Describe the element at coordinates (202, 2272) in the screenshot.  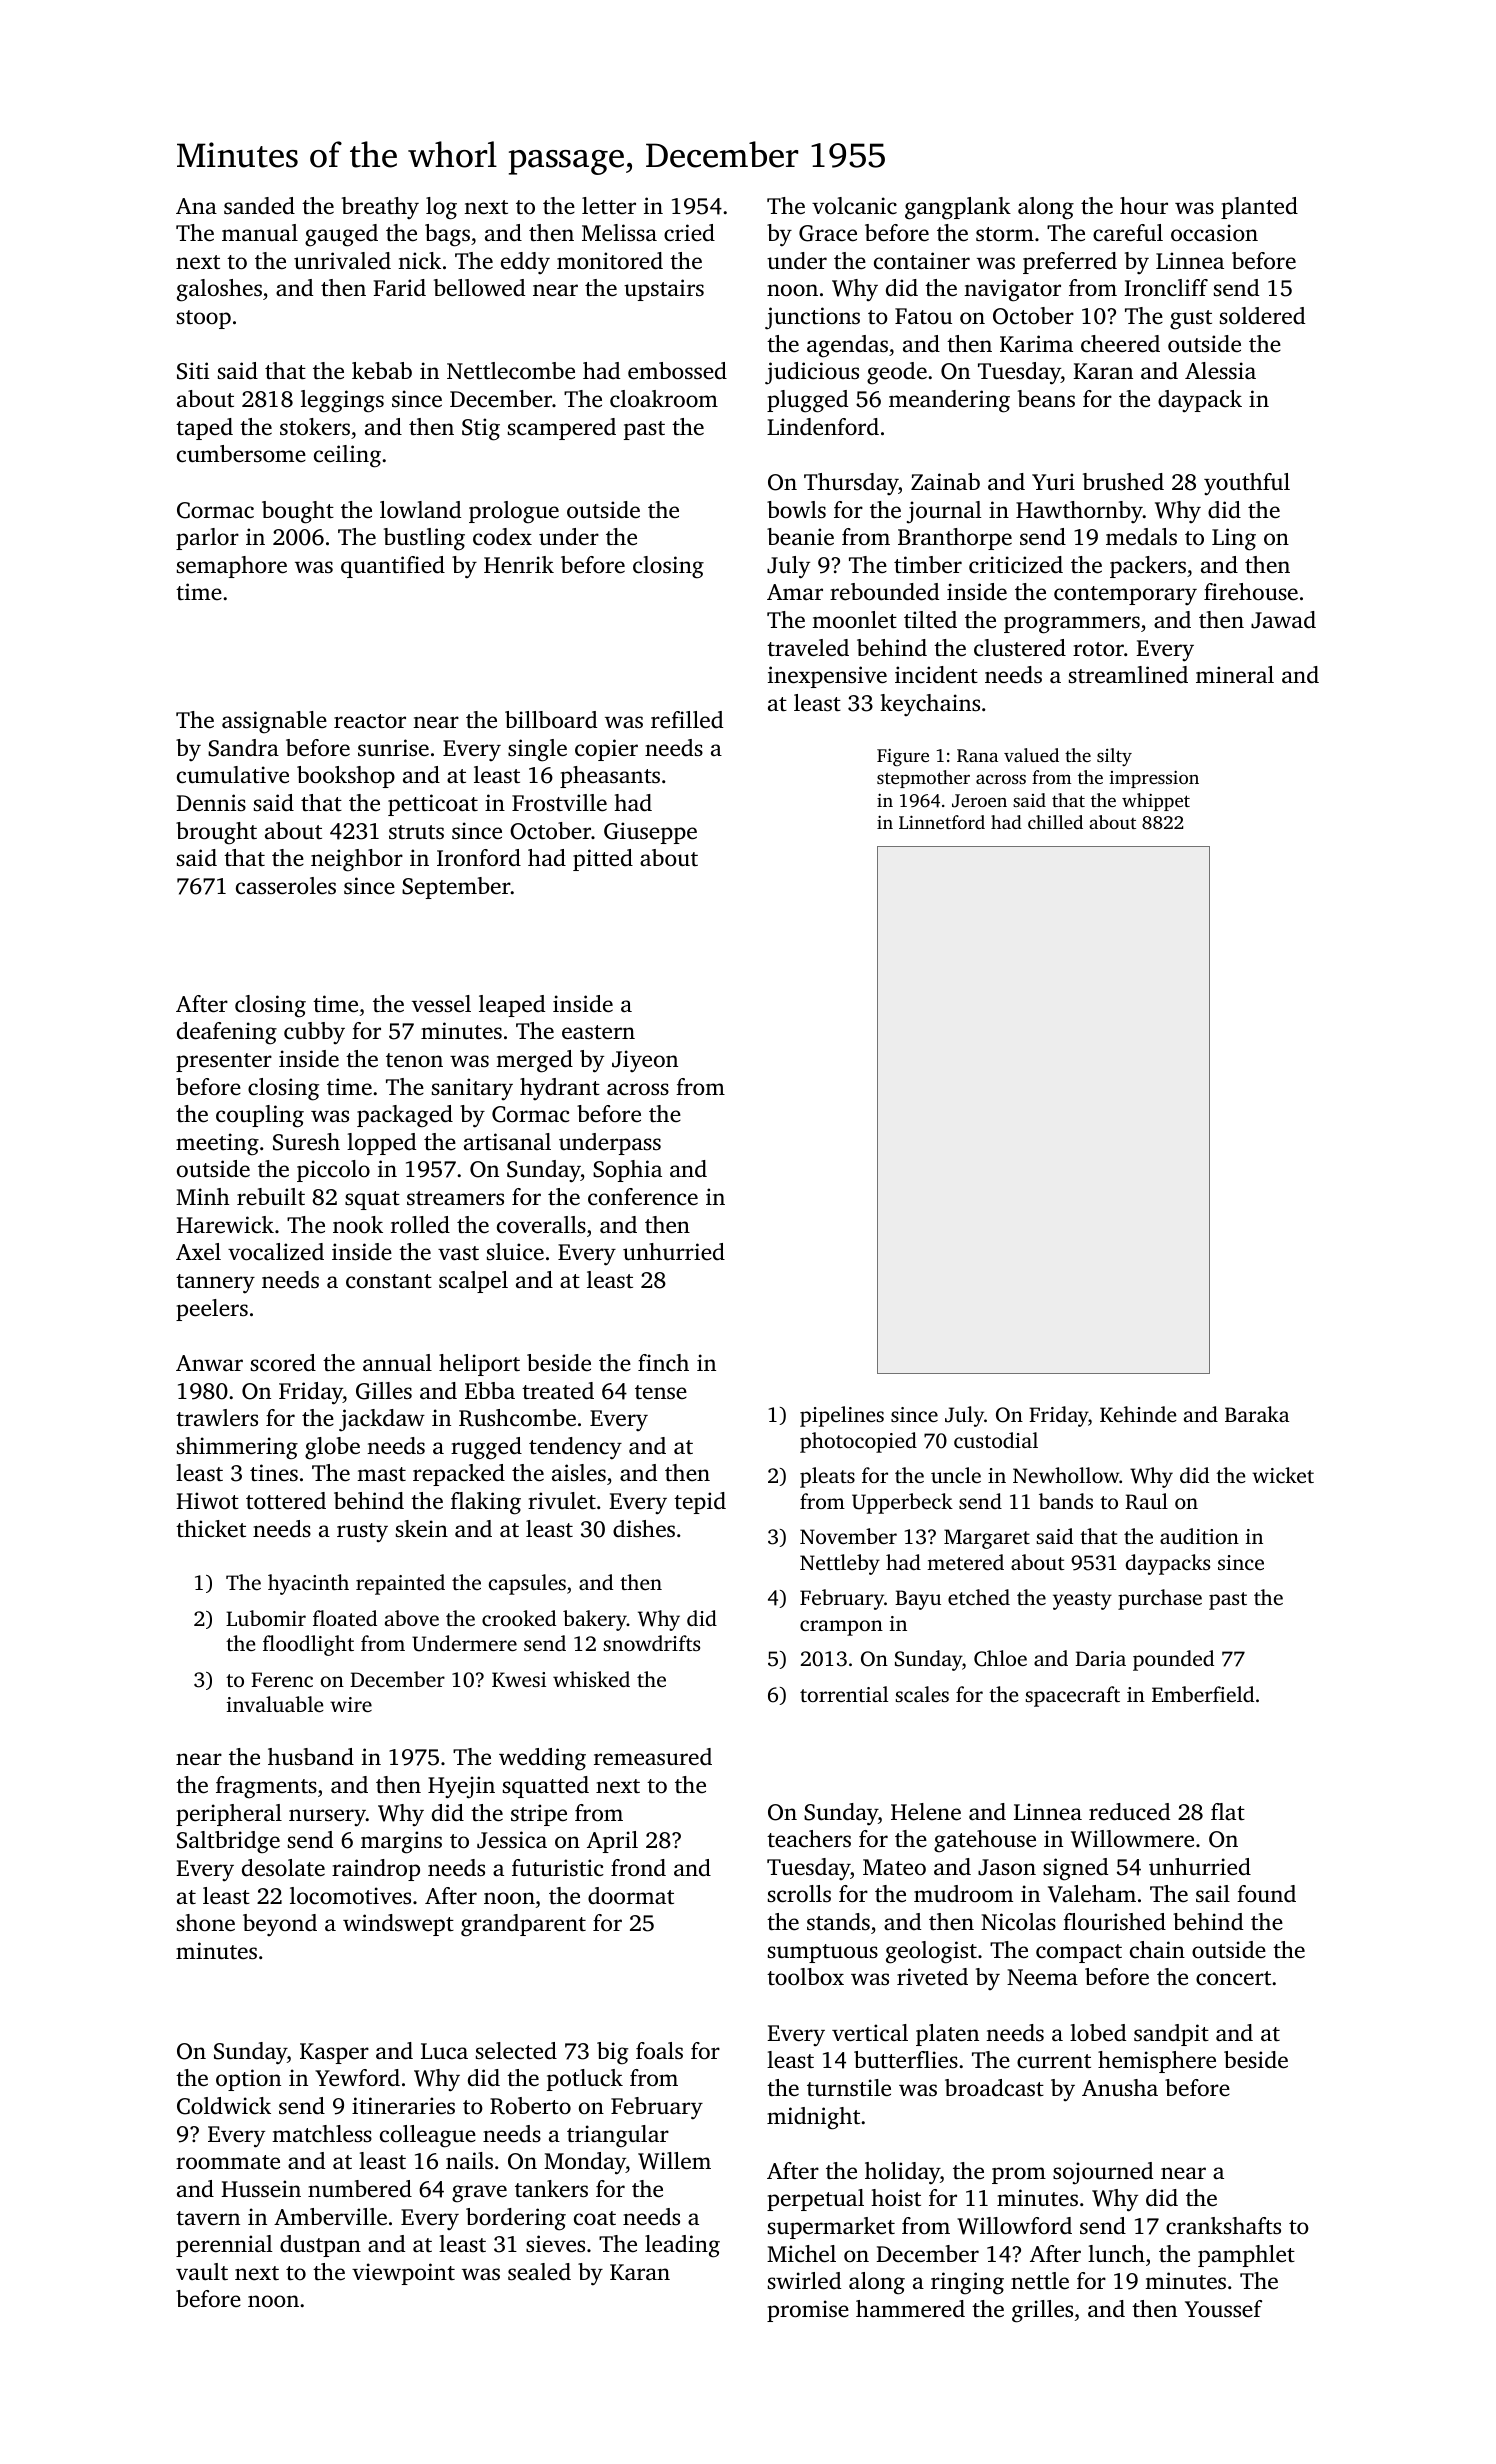
I see `vault` at that location.
